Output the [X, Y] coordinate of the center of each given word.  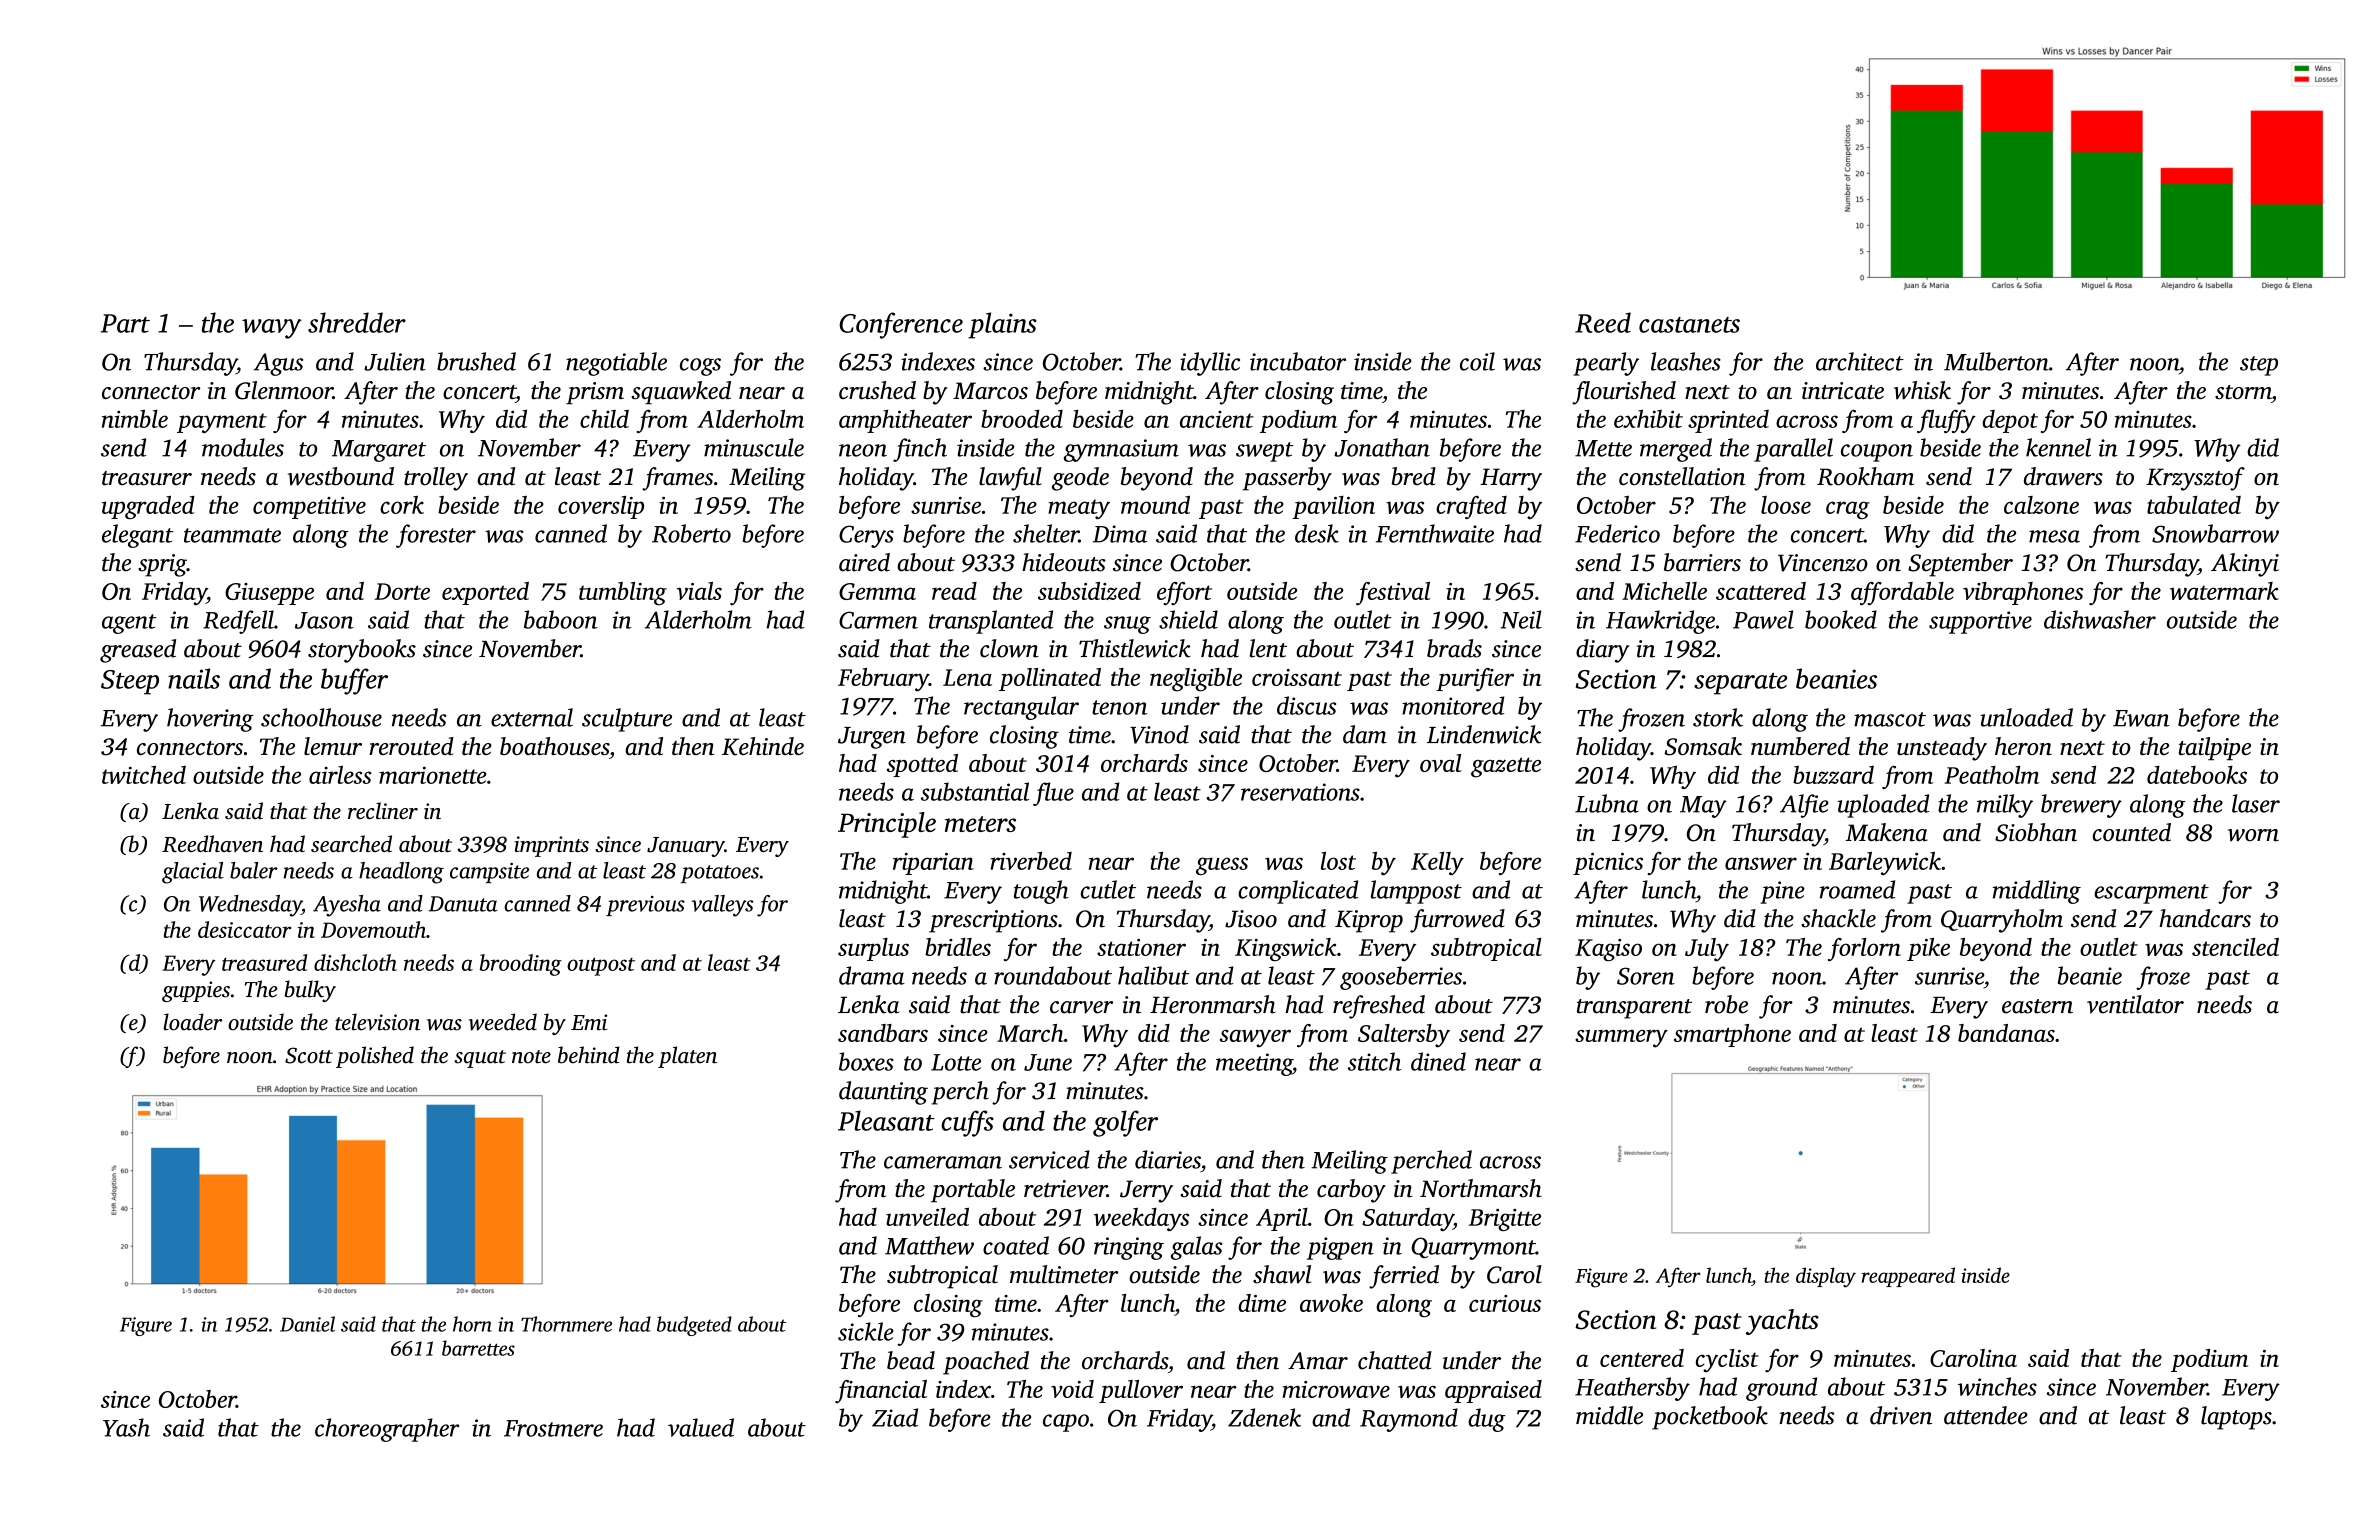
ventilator [2135, 1004]
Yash [126, 1427]
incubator [1298, 361]
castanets [1689, 325]
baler [254, 870]
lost [1338, 861]
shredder [357, 322]
